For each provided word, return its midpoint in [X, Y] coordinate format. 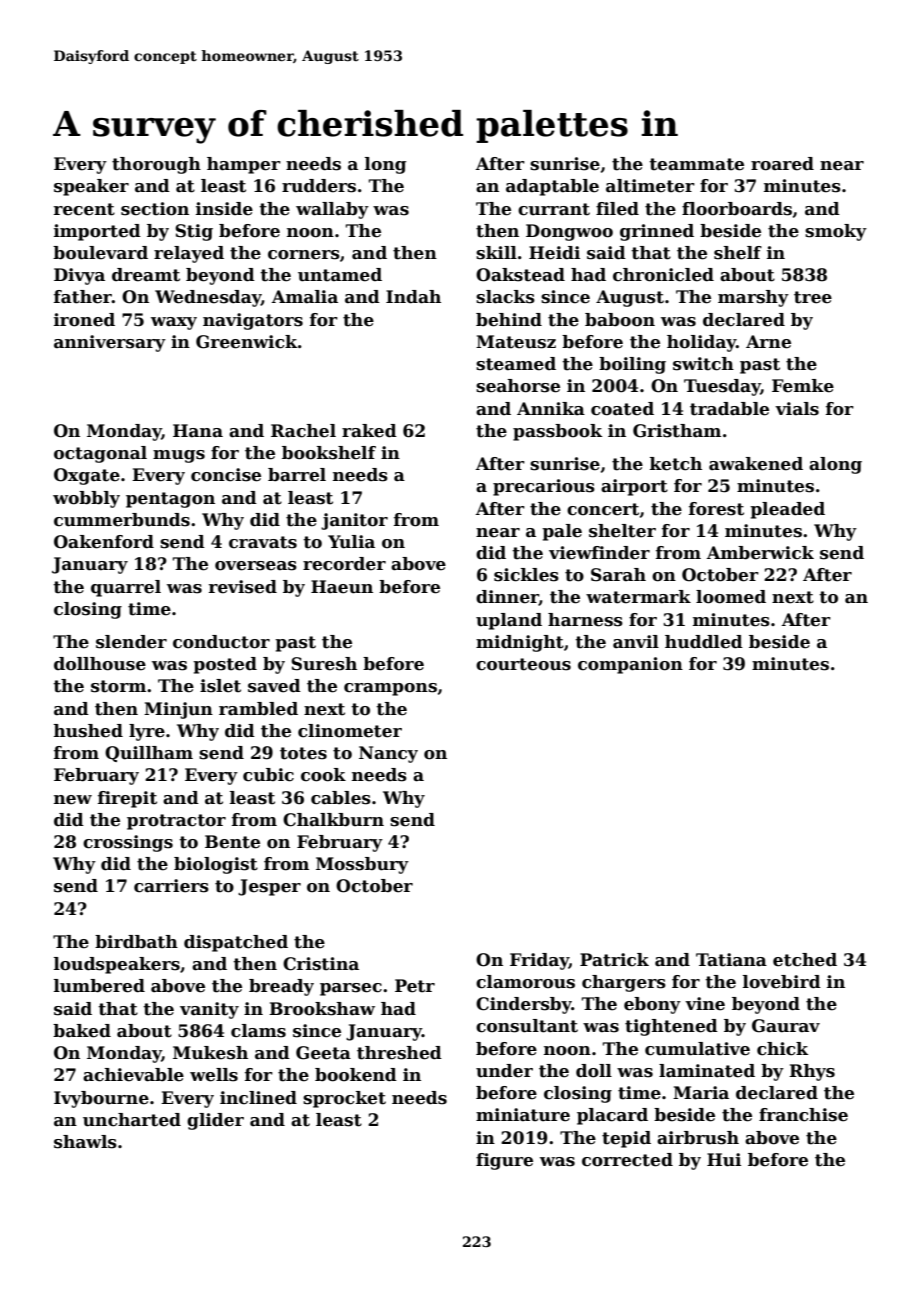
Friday [539, 961]
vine [705, 1004]
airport [634, 487]
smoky [836, 232]
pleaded [787, 510]
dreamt [146, 275]
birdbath [136, 942]
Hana [198, 431]
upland [509, 621]
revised [243, 587]
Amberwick [760, 553]
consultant [527, 1026]
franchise [803, 1115]
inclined [258, 1098]
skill [496, 253]
